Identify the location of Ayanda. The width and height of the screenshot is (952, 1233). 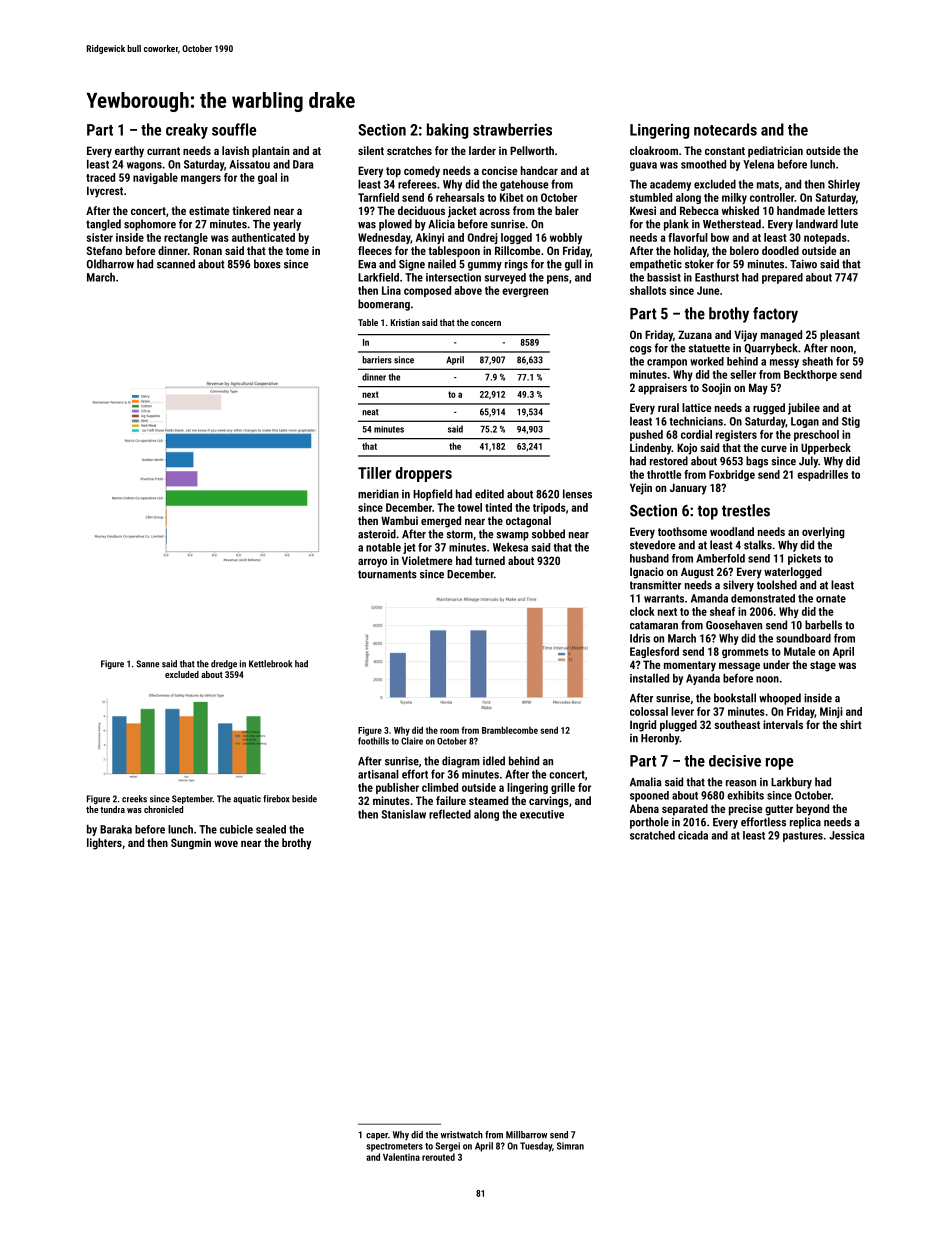
(703, 679).
